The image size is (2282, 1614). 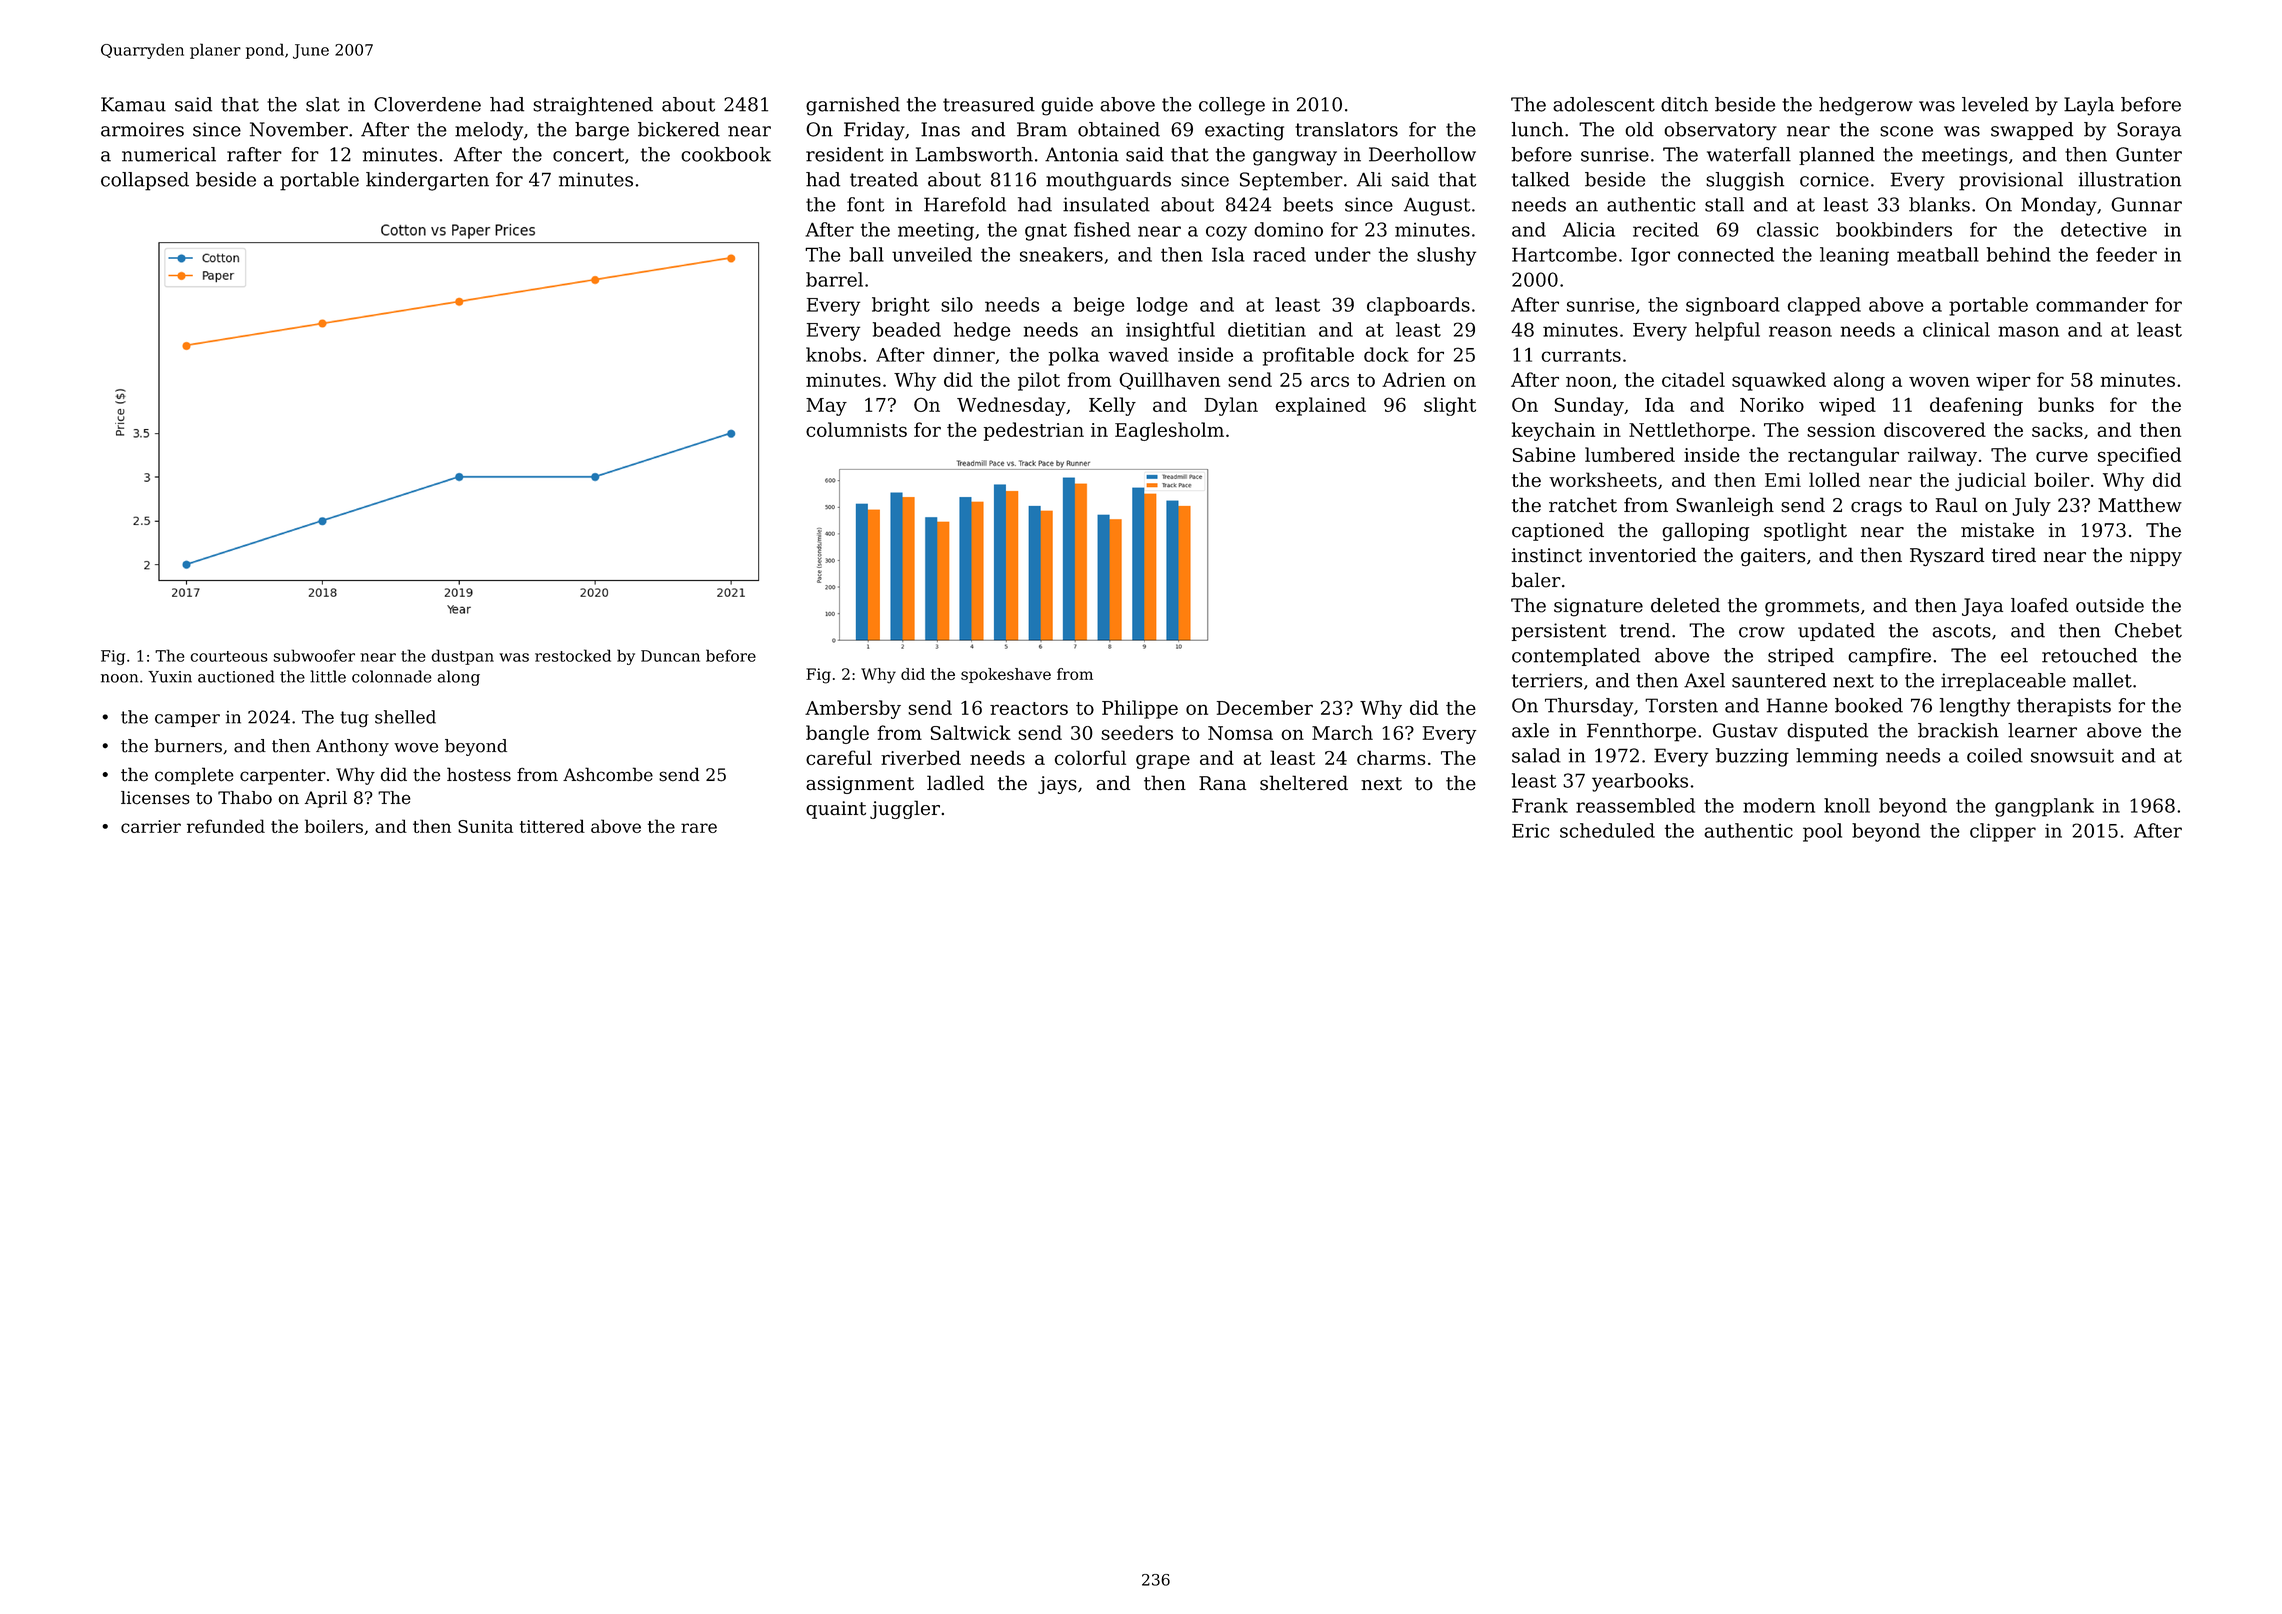 What do you see at coordinates (907, 329) in the screenshot?
I see `beaded` at bounding box center [907, 329].
